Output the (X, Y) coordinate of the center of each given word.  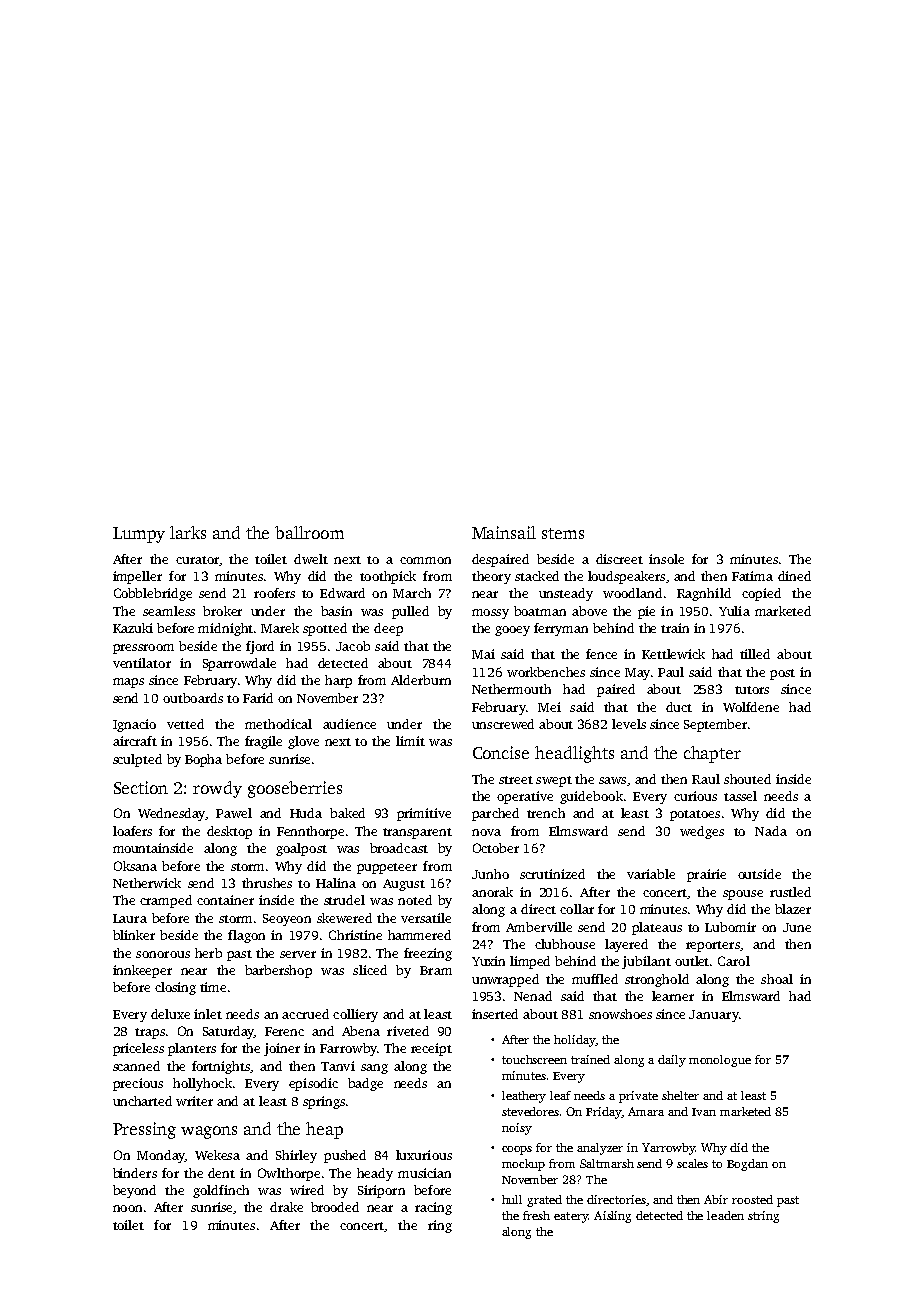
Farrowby (348, 1049)
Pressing (144, 1130)
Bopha (203, 760)
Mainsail (504, 532)
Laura (130, 918)
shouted (747, 779)
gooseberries (295, 789)
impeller (137, 577)
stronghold (657, 980)
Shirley (296, 1156)
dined (794, 576)
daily (672, 1061)
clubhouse (565, 944)
